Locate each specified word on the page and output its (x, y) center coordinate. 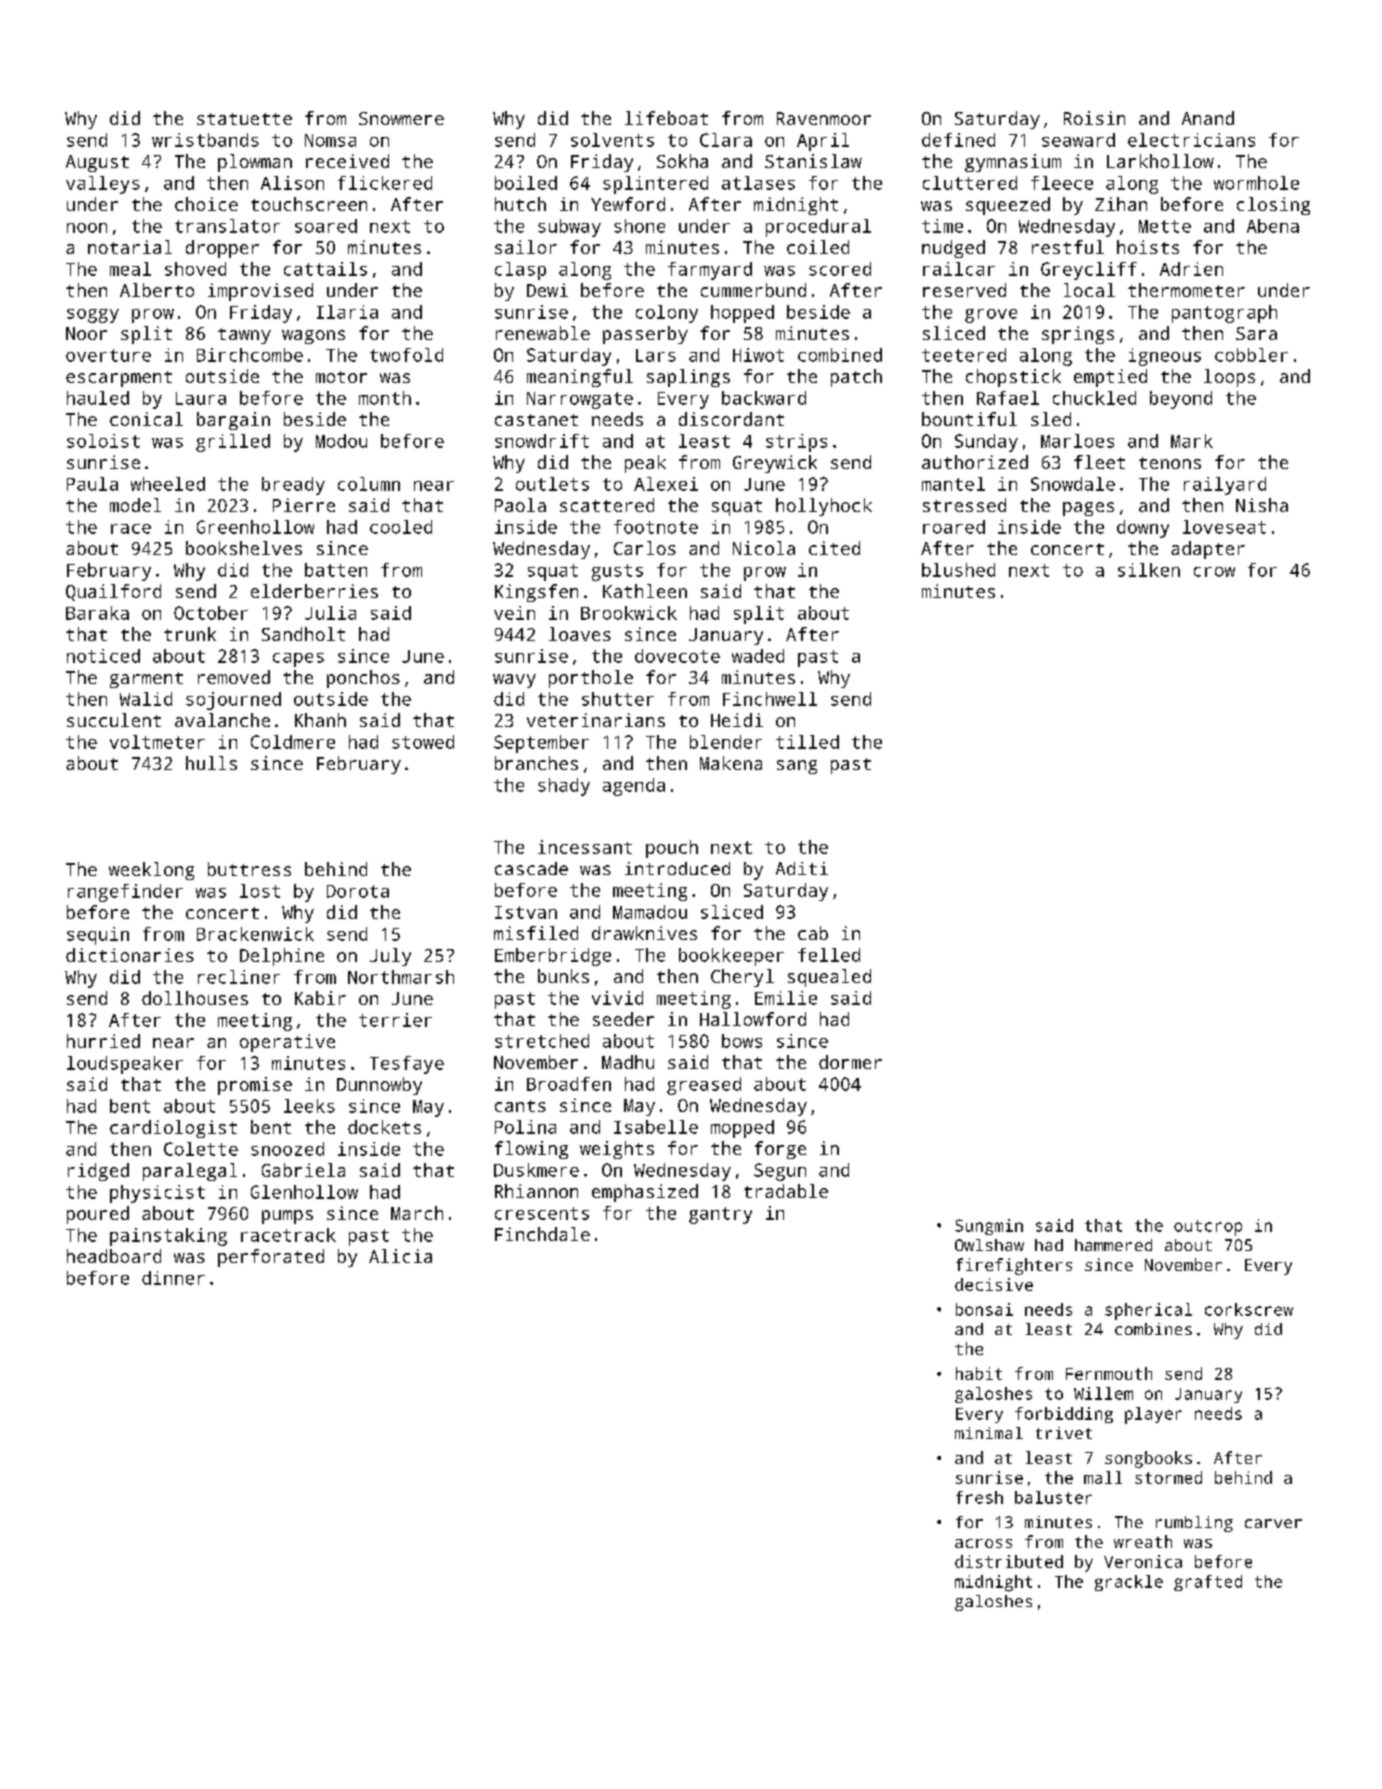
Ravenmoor (824, 118)
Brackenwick (255, 934)
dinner (173, 1278)
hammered (1113, 1245)
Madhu (628, 1062)
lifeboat (666, 118)
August (97, 163)
